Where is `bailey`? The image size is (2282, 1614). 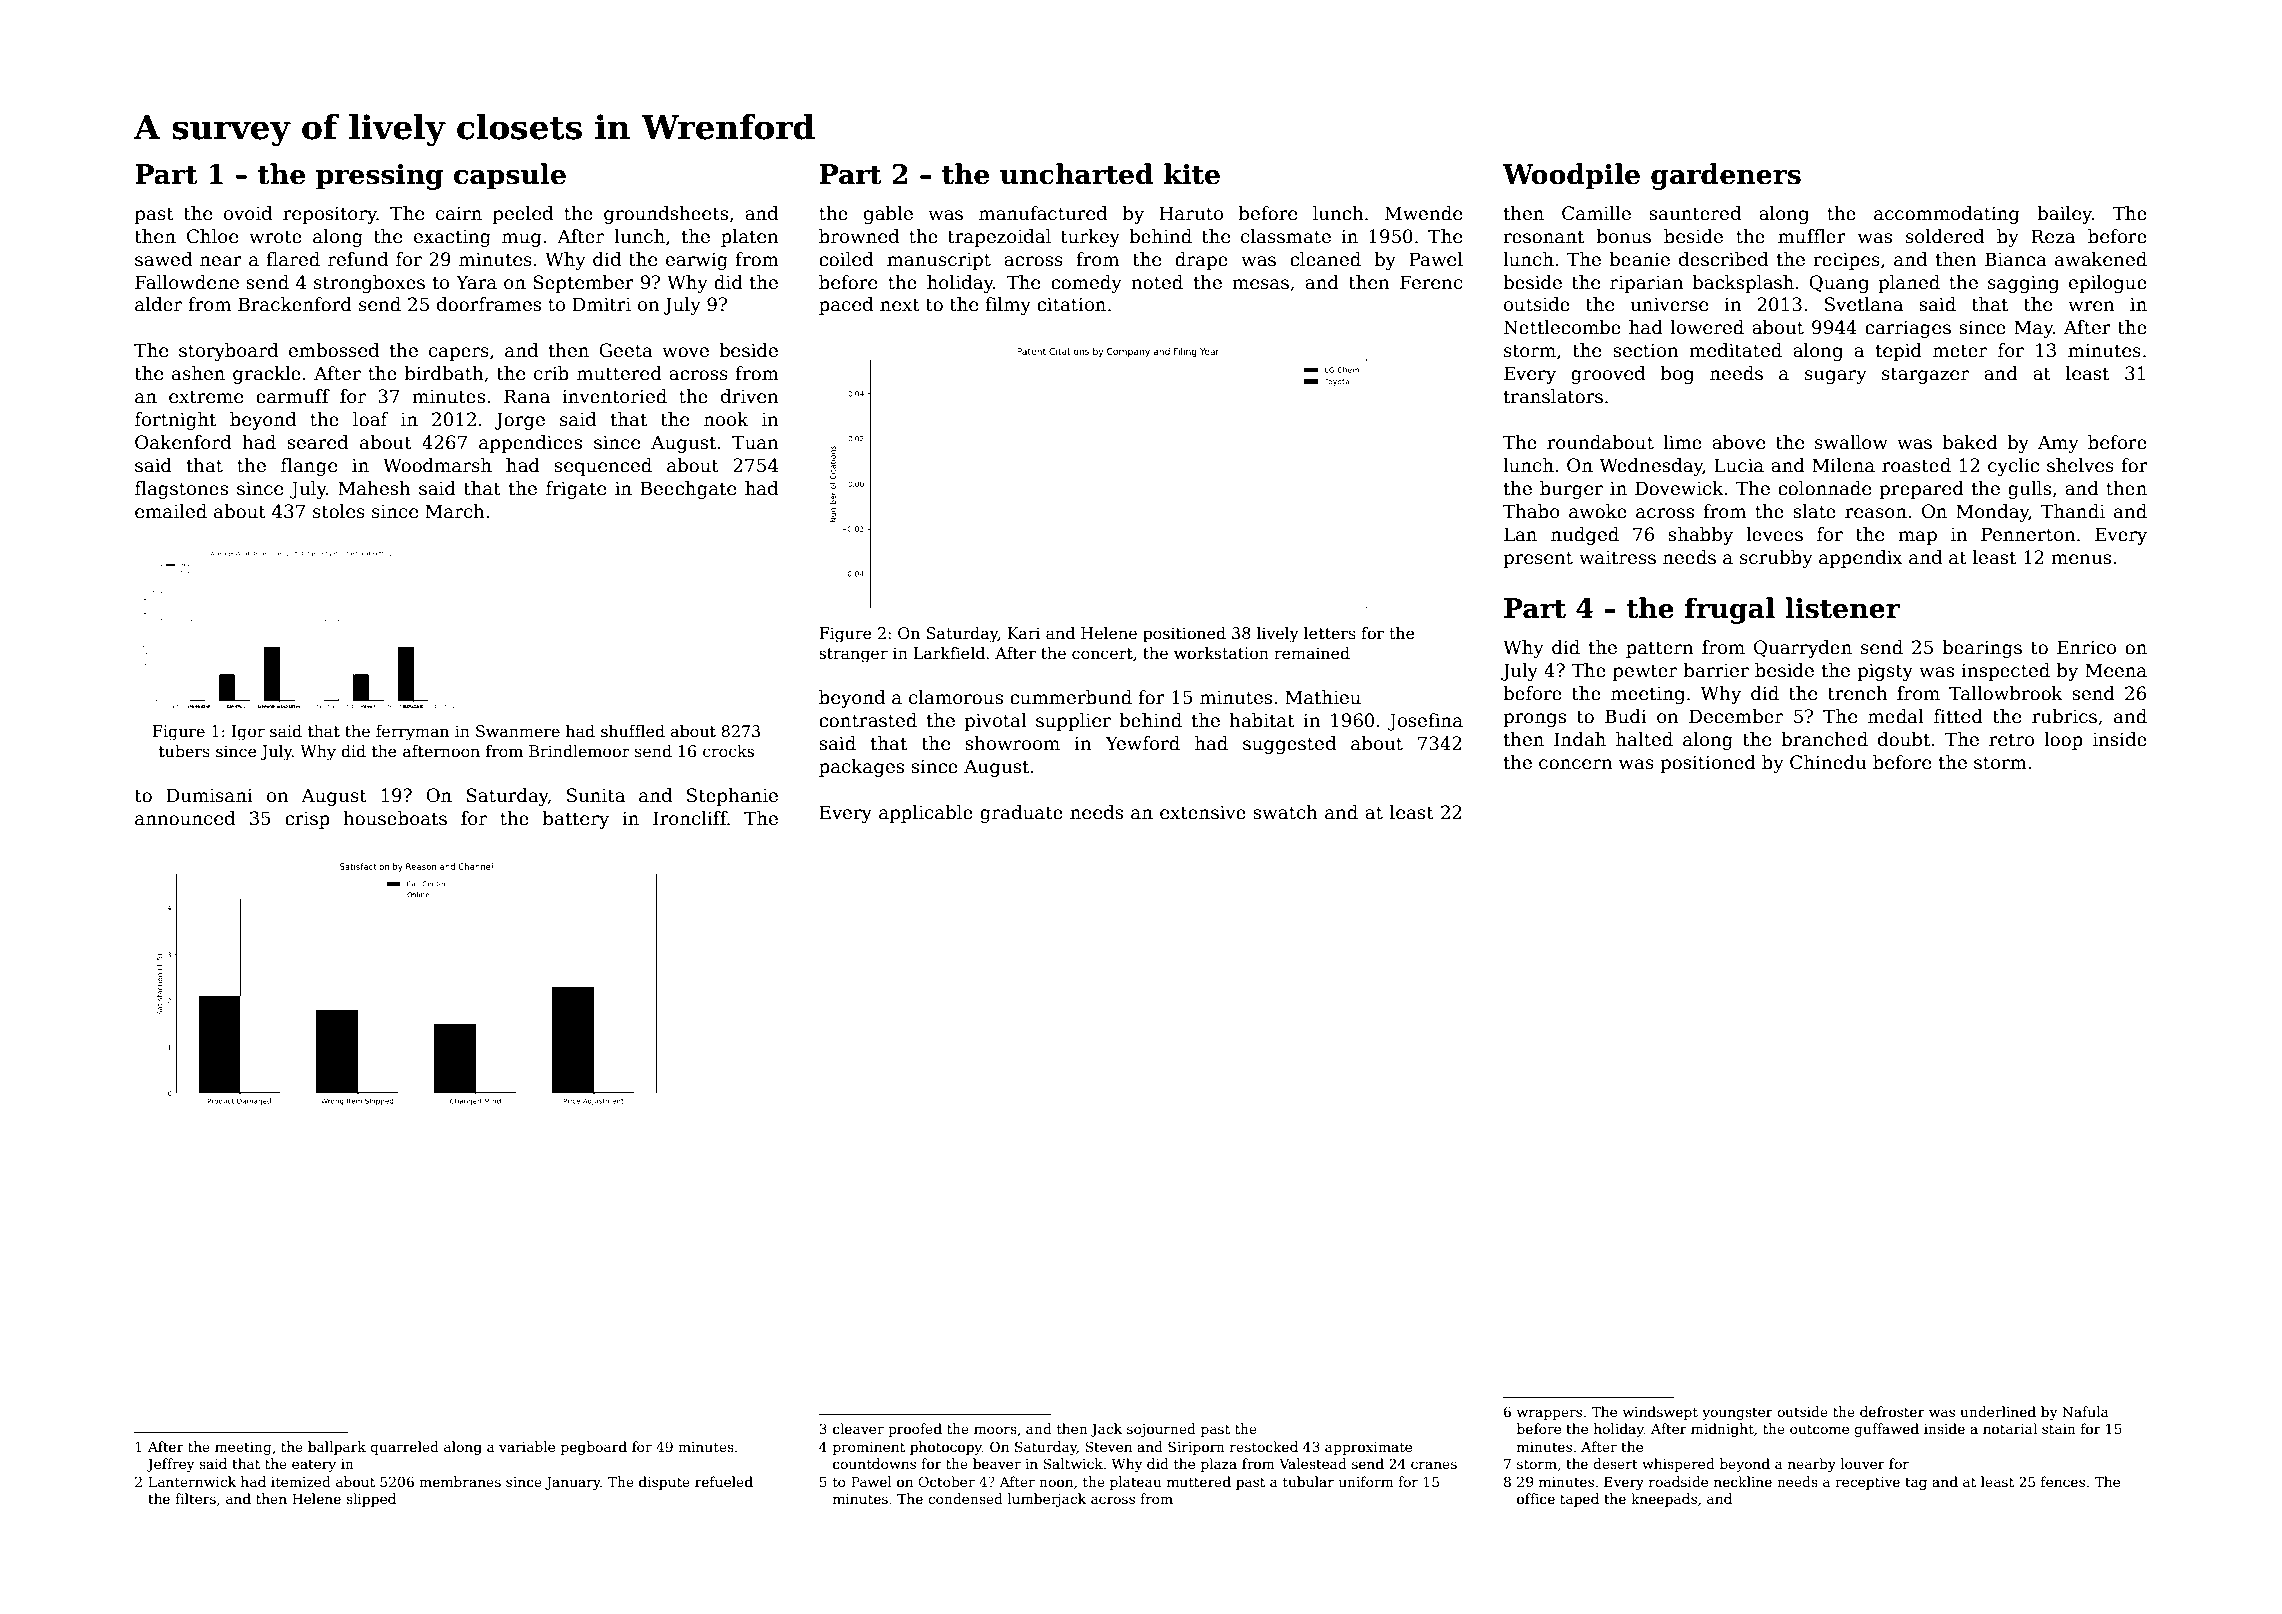 bailey is located at coordinates (2064, 215).
